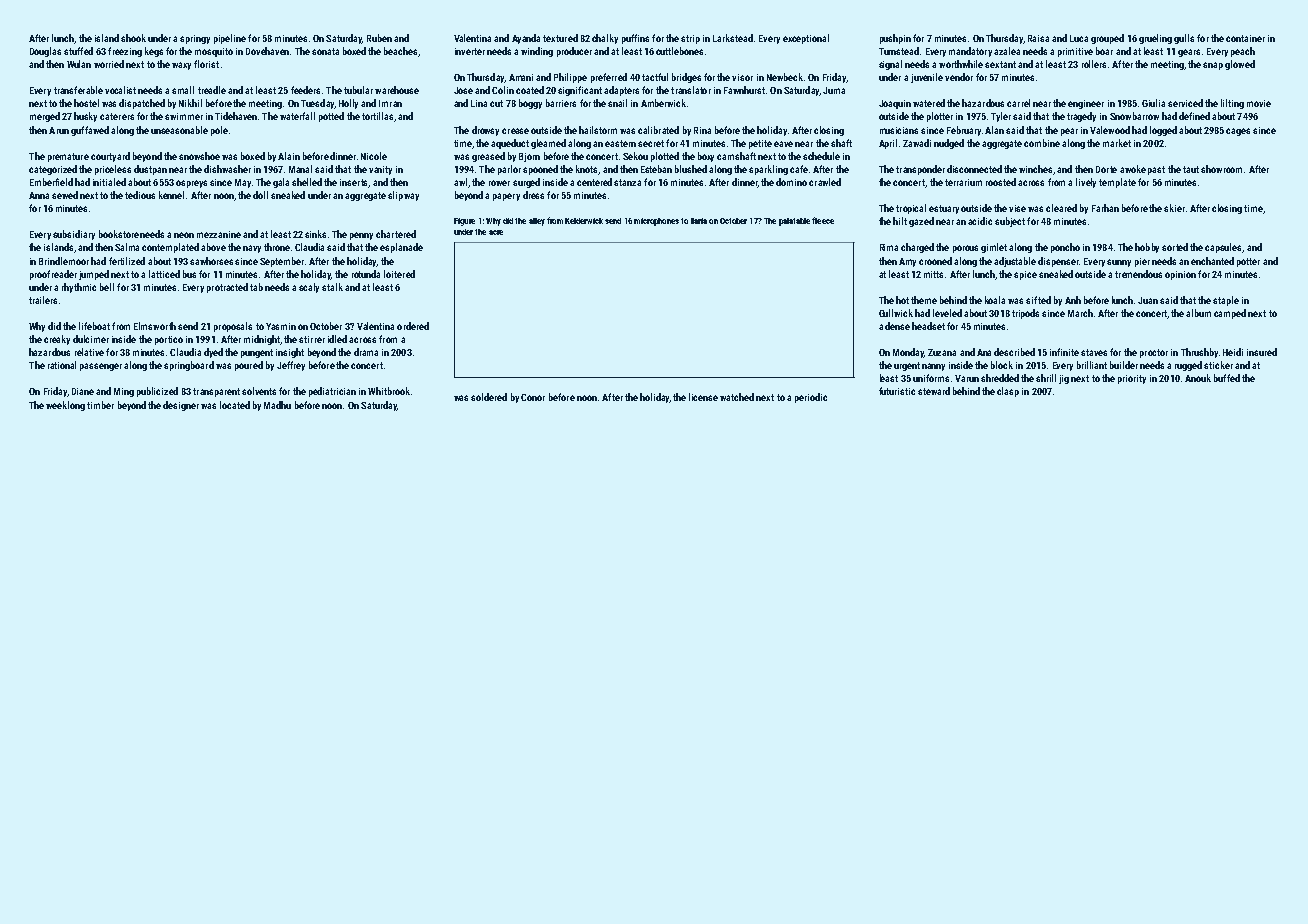 The height and width of the page is (924, 1308). Describe the element at coordinates (110, 157) in the page. I see `courtyard` at that location.
